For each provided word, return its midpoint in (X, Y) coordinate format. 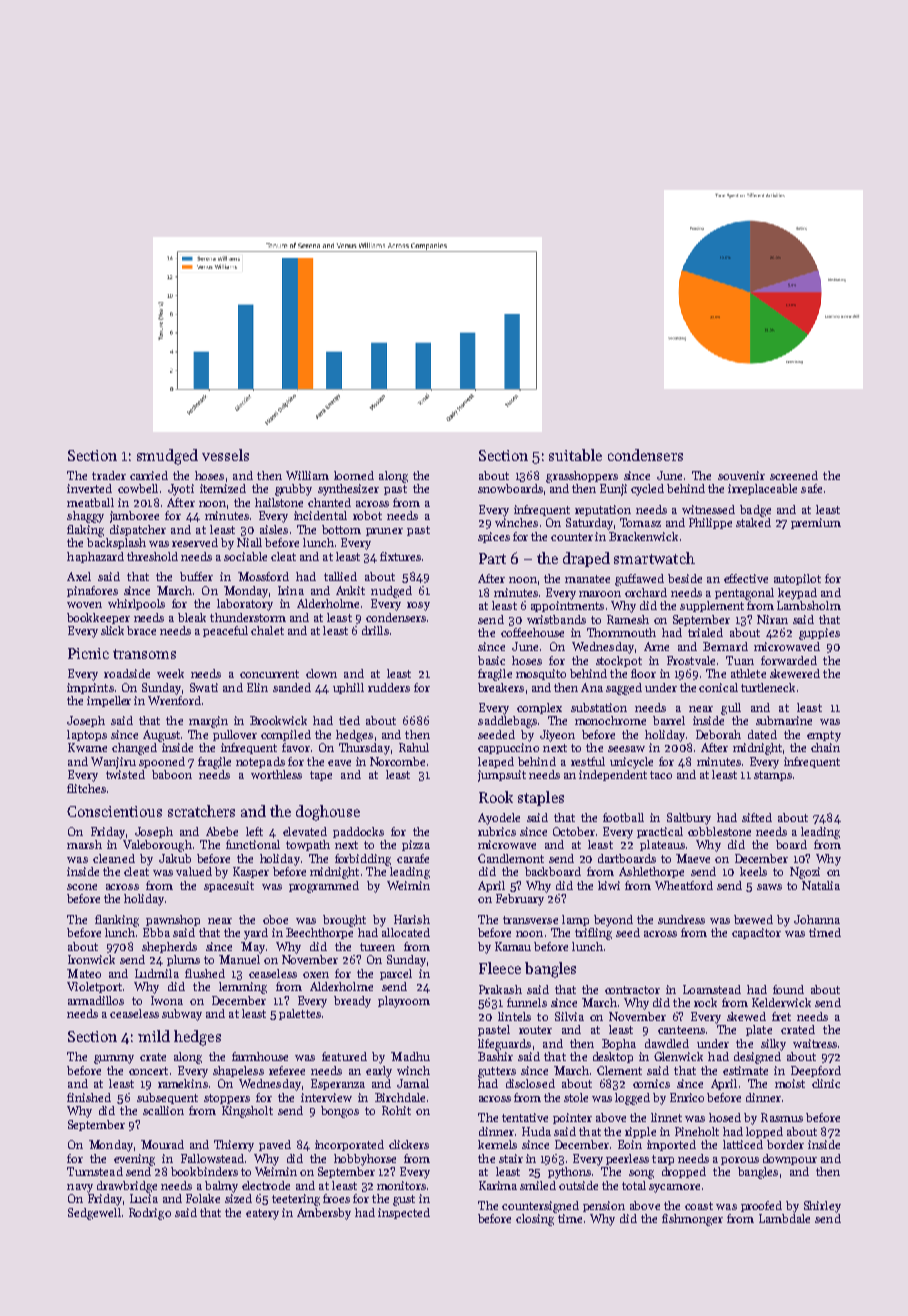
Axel (79, 576)
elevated (305, 831)
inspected (404, 1213)
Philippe (710, 523)
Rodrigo (150, 1214)
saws (769, 887)
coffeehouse (532, 632)
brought (344, 921)
